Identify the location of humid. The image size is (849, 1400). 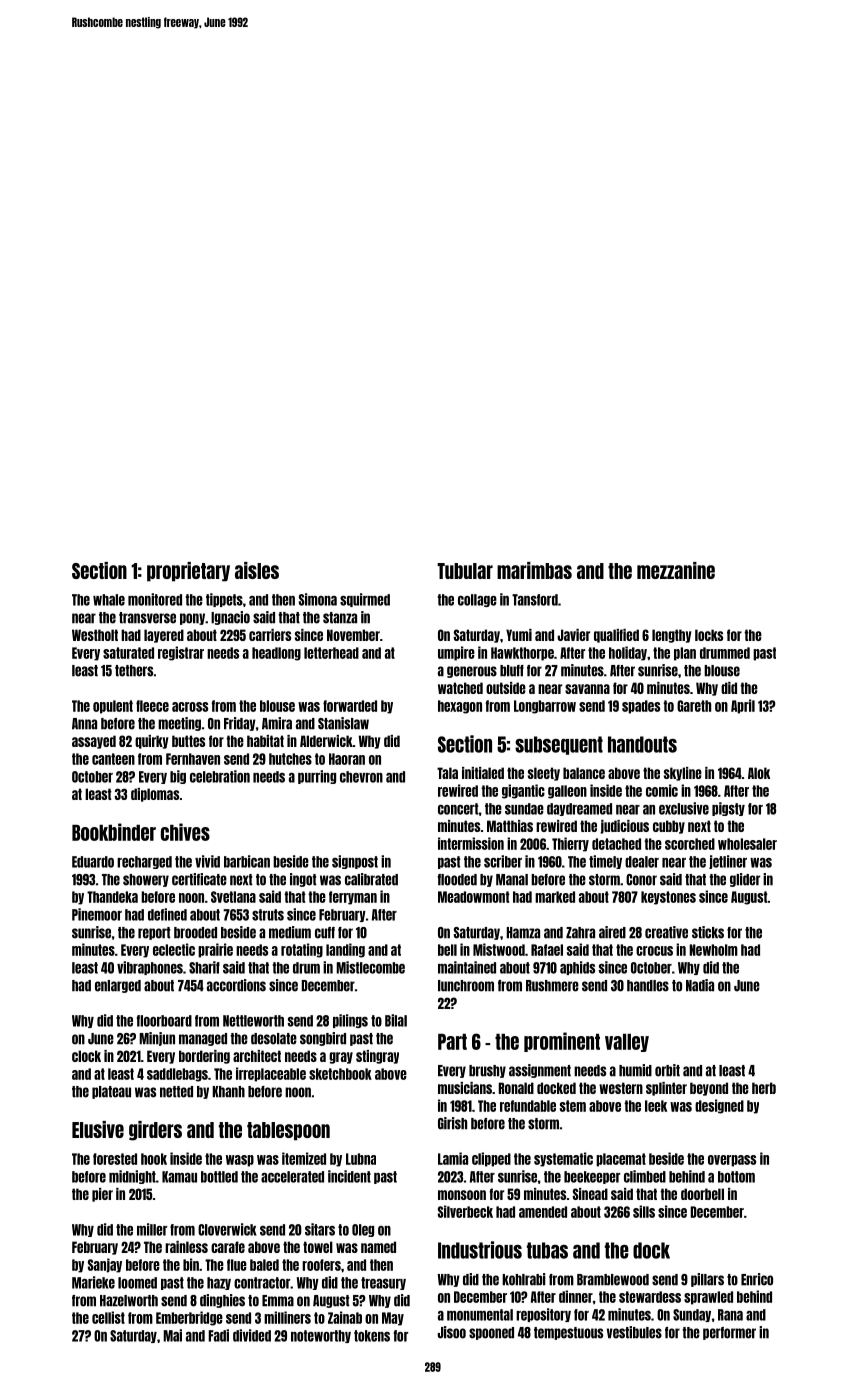
(635, 1070).
